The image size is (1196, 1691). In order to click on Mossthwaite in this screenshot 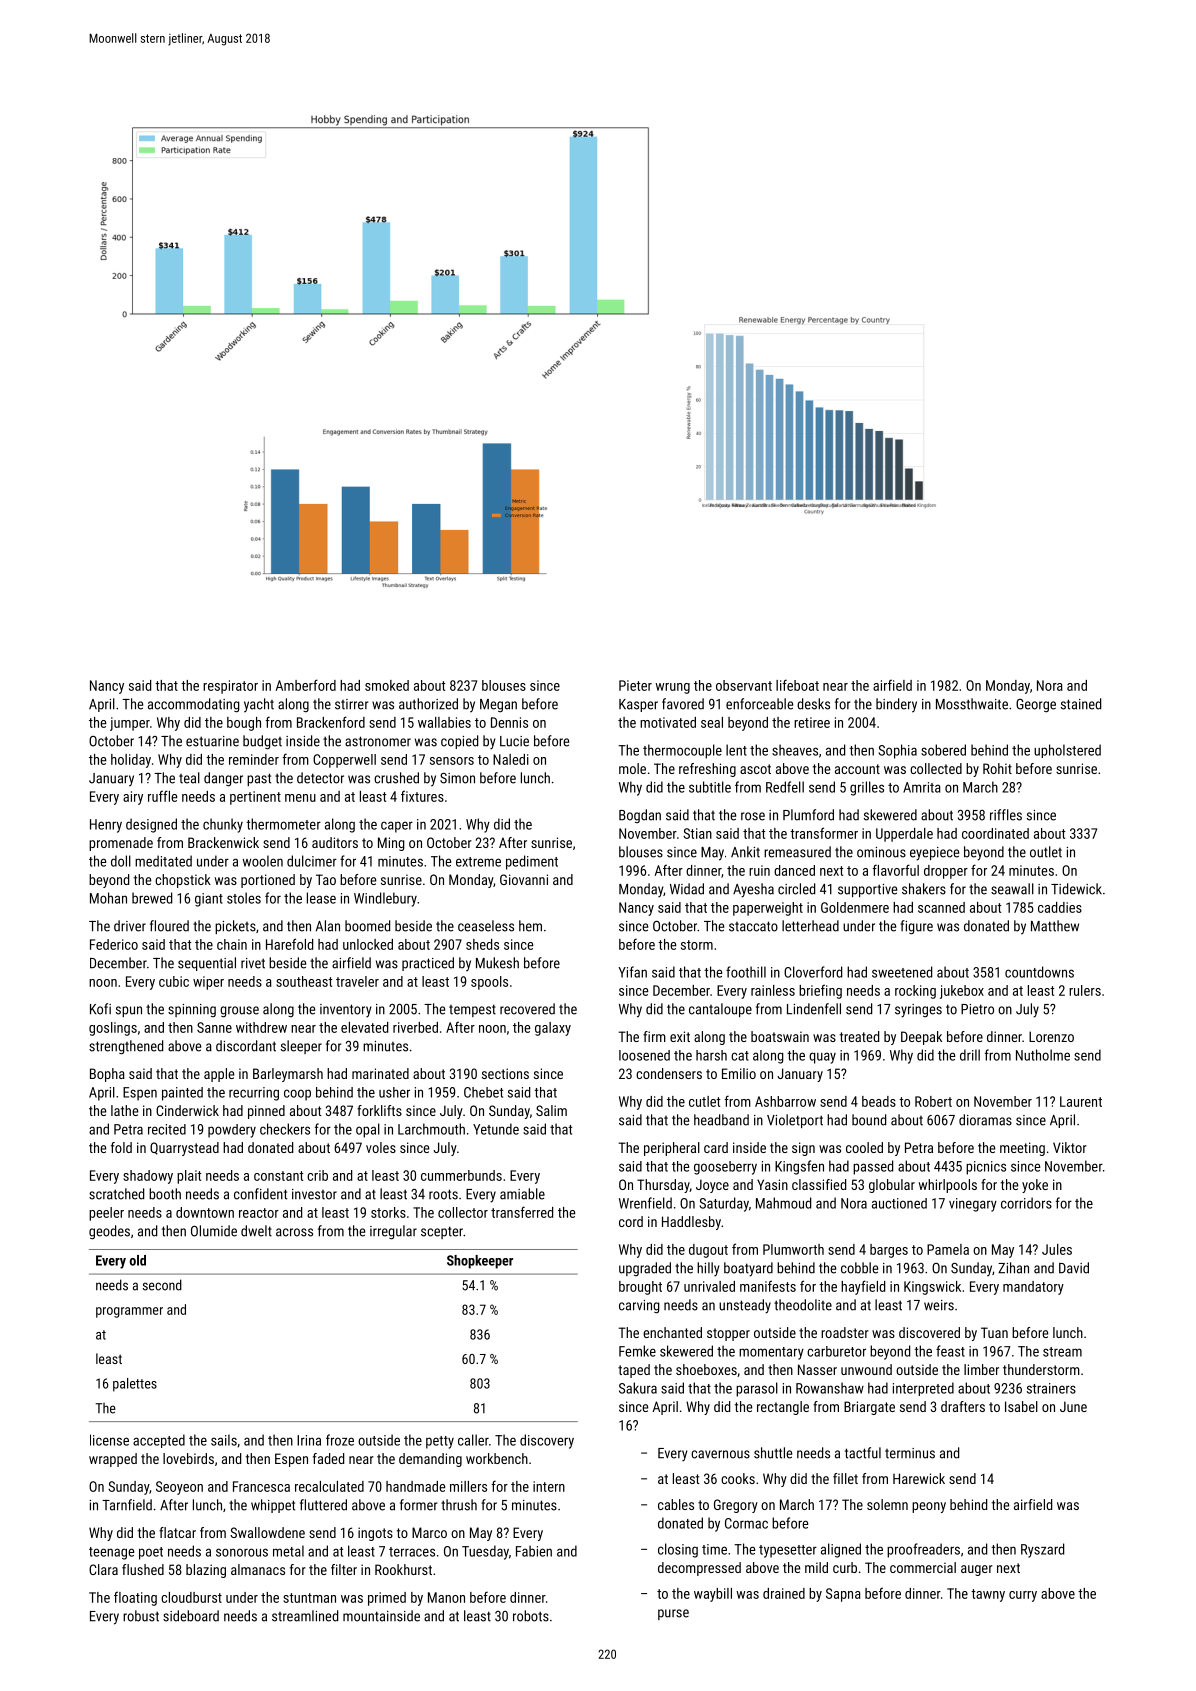, I will do `click(972, 704)`.
